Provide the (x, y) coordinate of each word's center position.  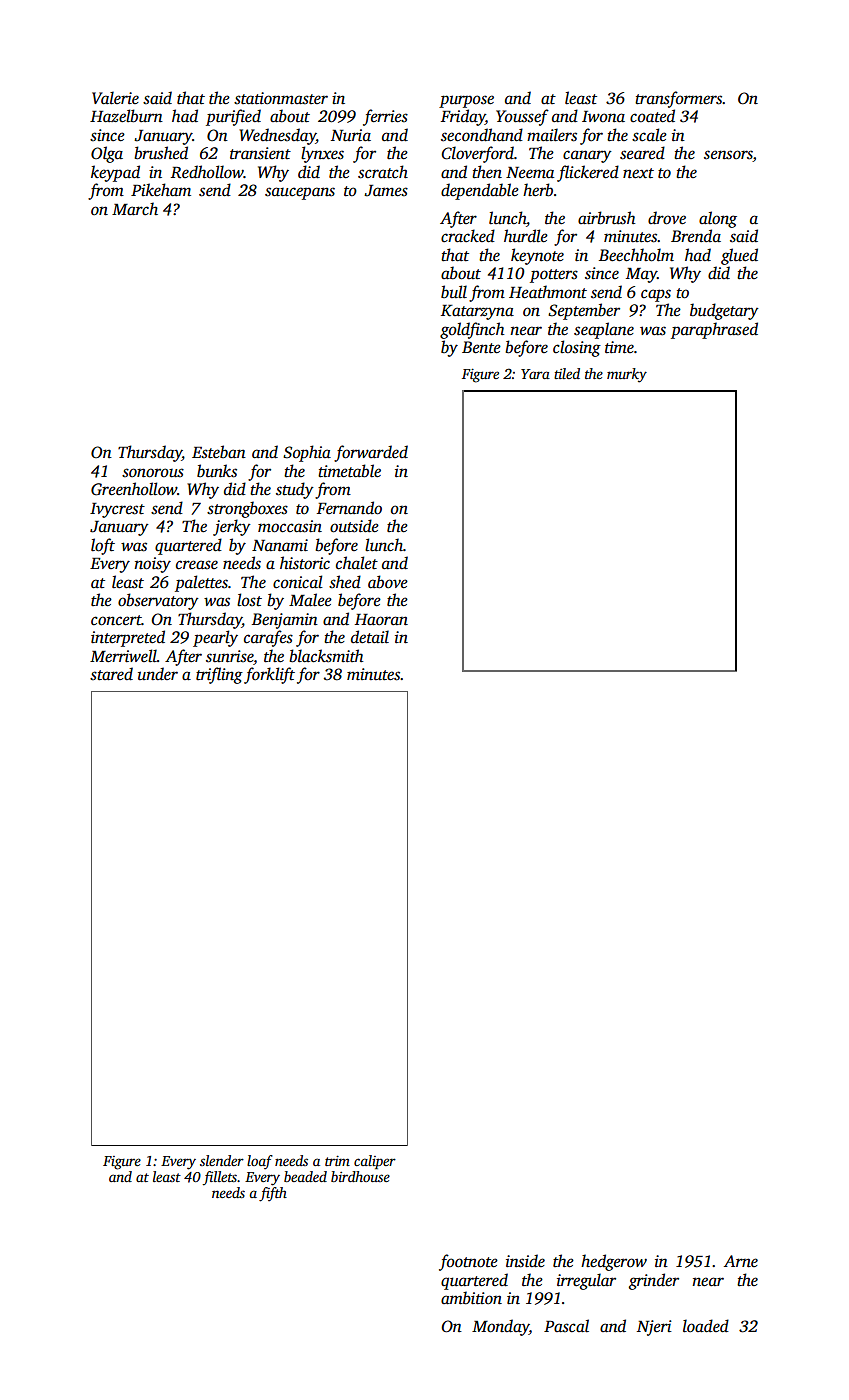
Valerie (115, 98)
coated (652, 116)
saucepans (300, 193)
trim (337, 1161)
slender (222, 1160)
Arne (741, 1261)
